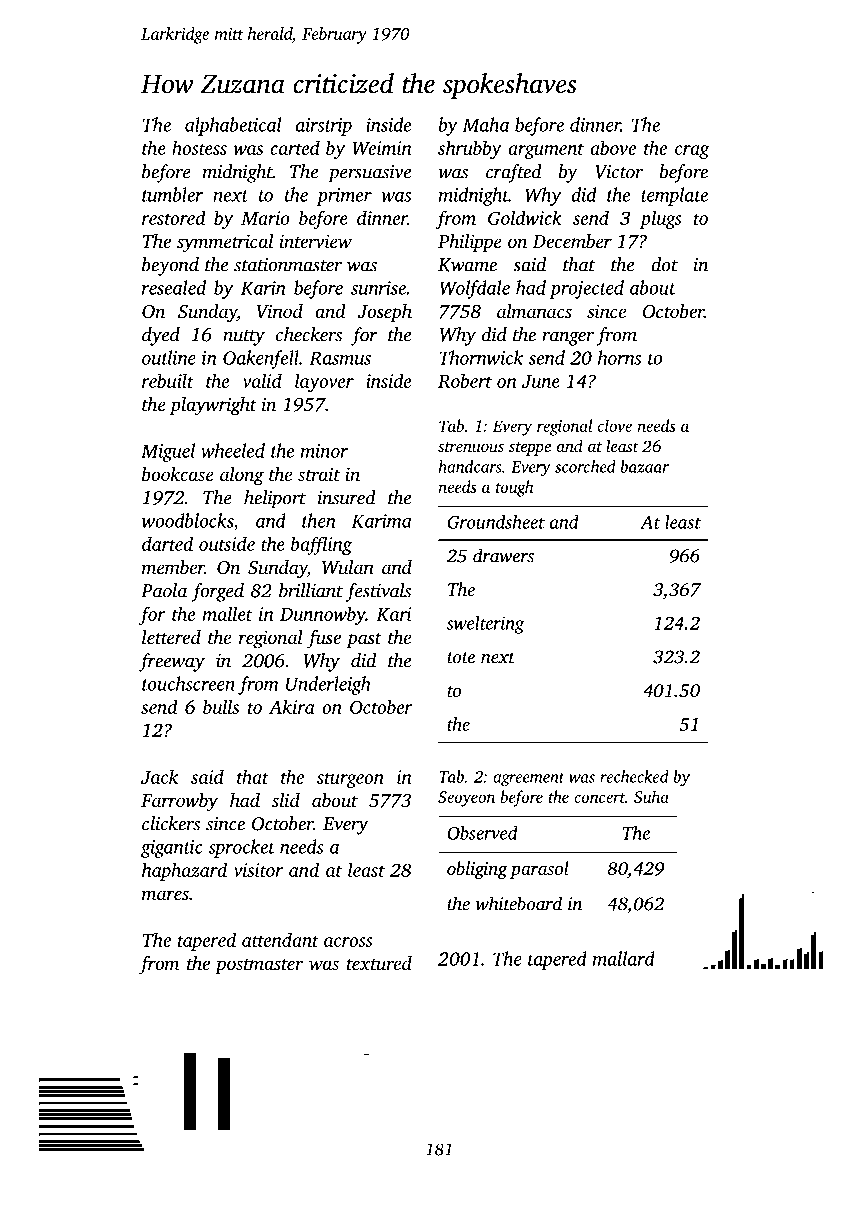 The width and height of the page is (850, 1206). Describe the element at coordinates (378, 592) in the page. I see `festivals` at that location.
